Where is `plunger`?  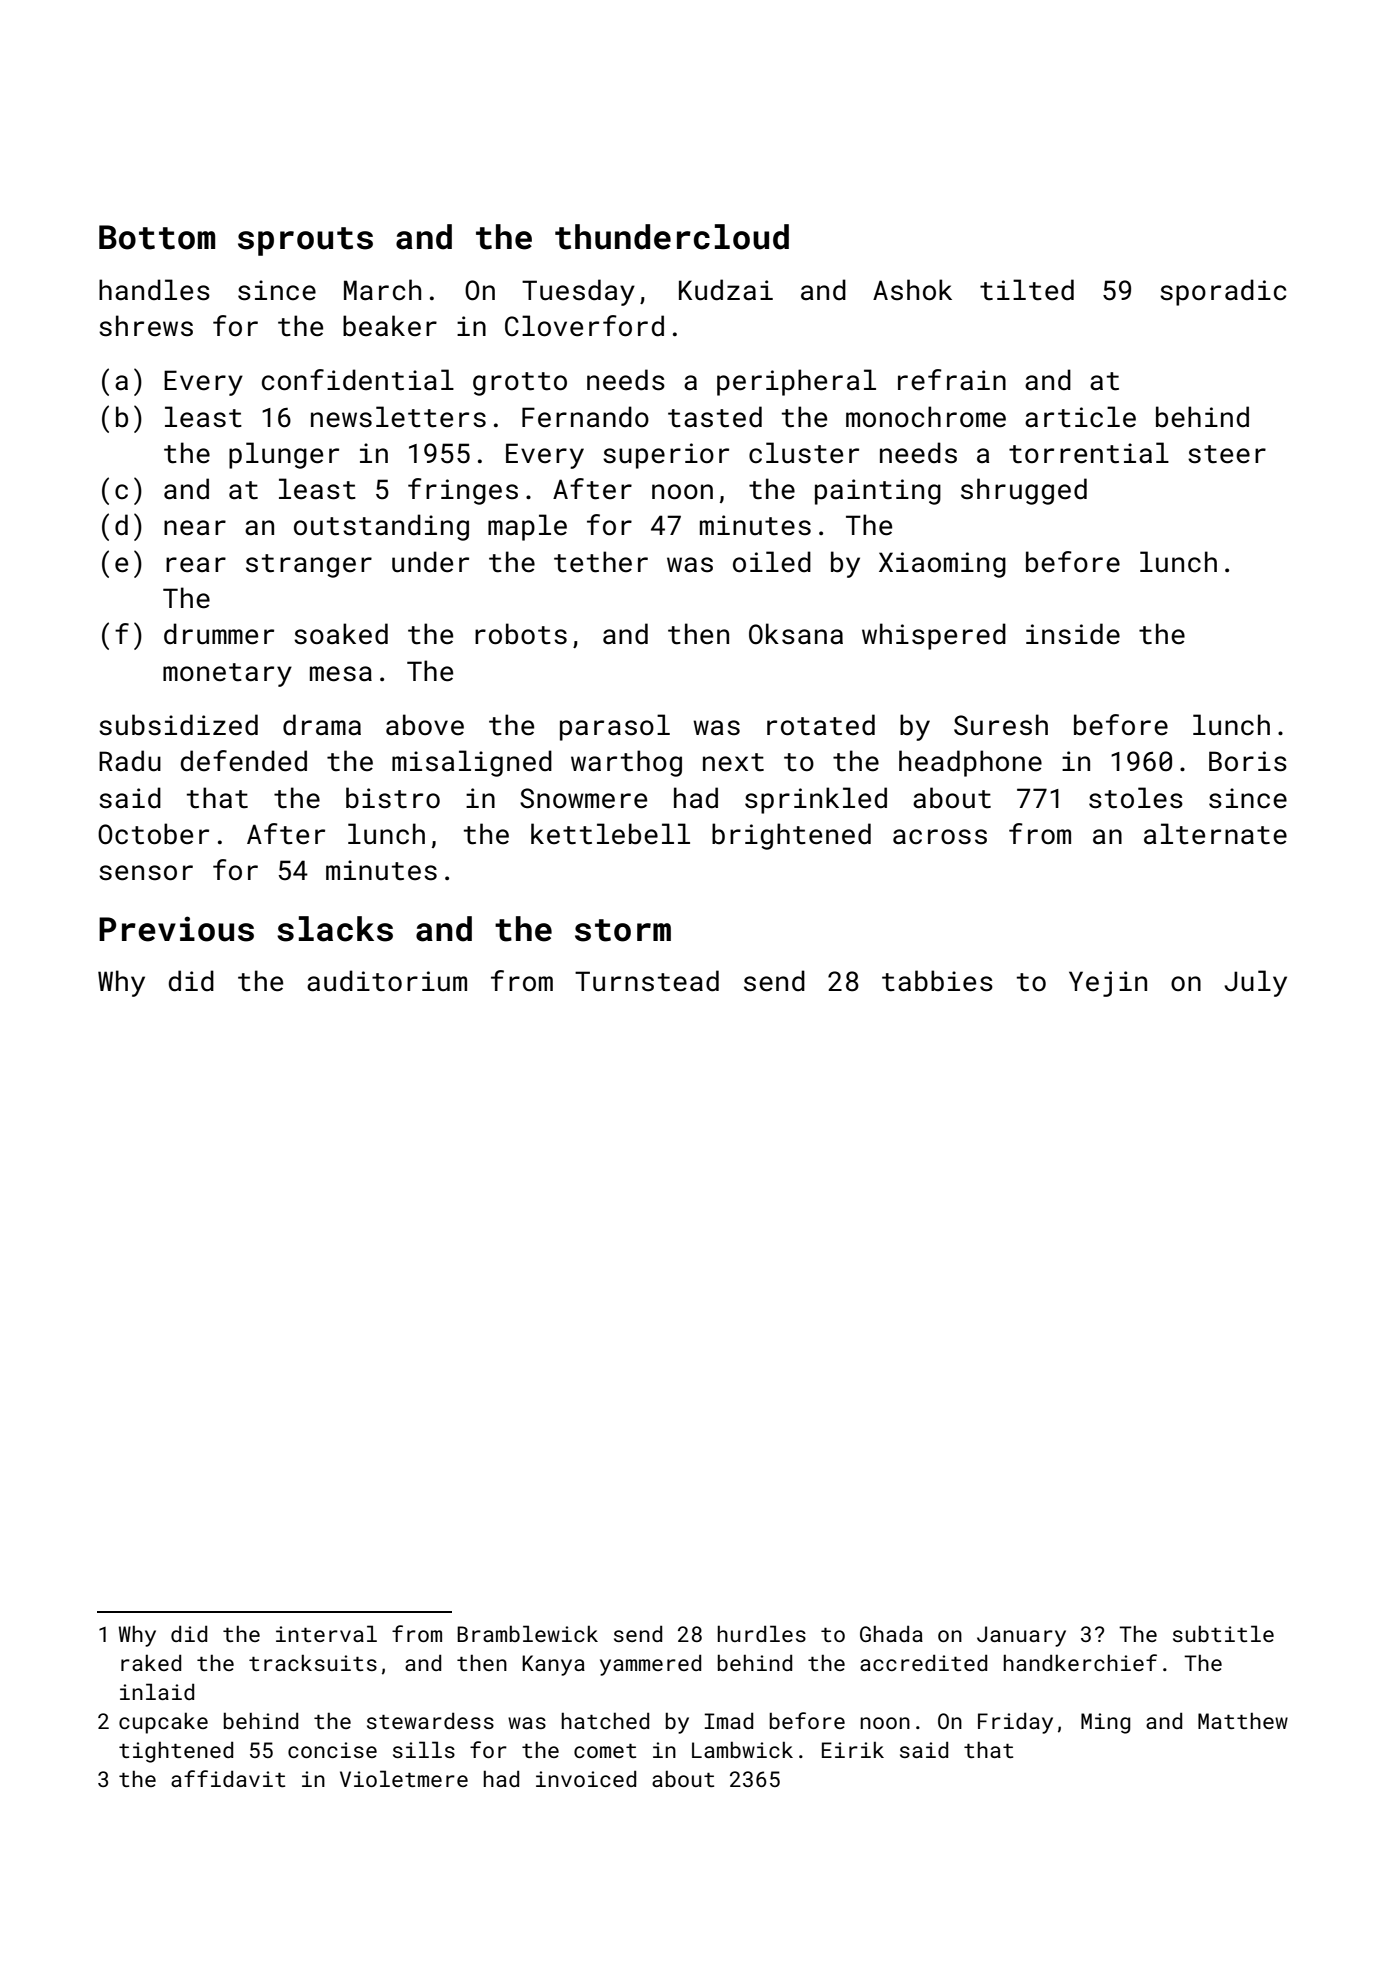 plunger is located at coordinates (284, 455).
